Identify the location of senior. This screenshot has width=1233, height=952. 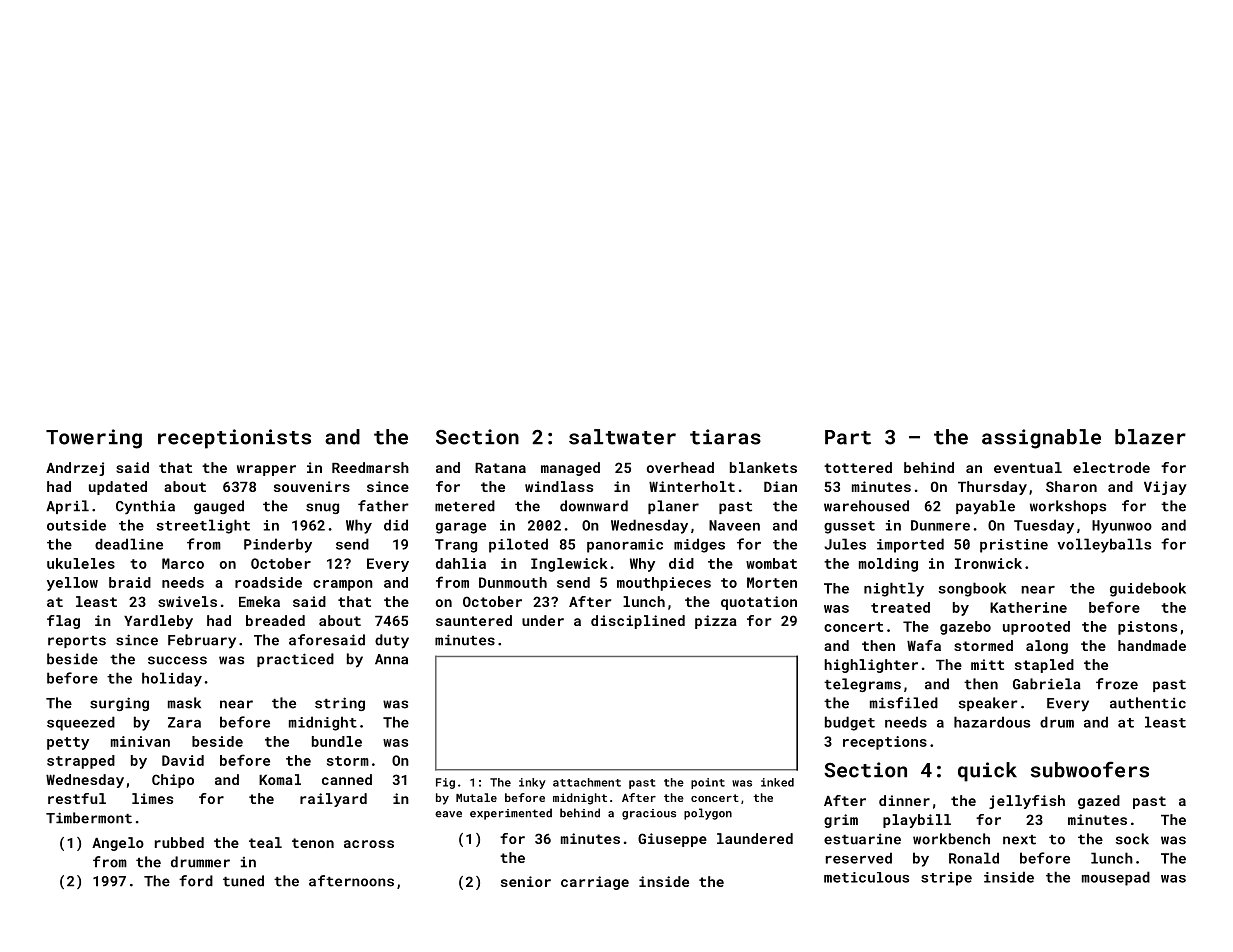
(526, 881).
